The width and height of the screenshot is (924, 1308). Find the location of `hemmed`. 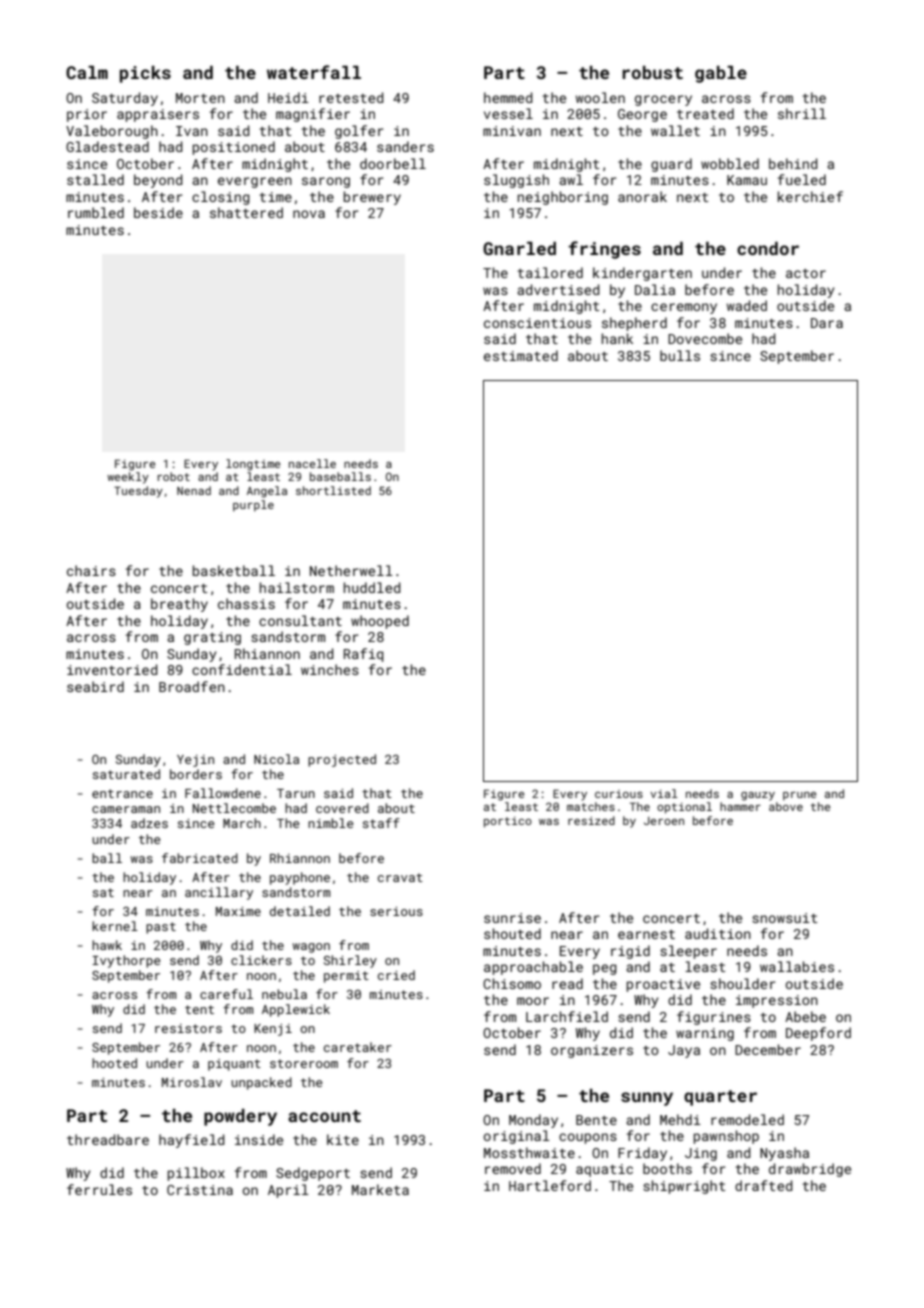

hemmed is located at coordinates (508, 97).
